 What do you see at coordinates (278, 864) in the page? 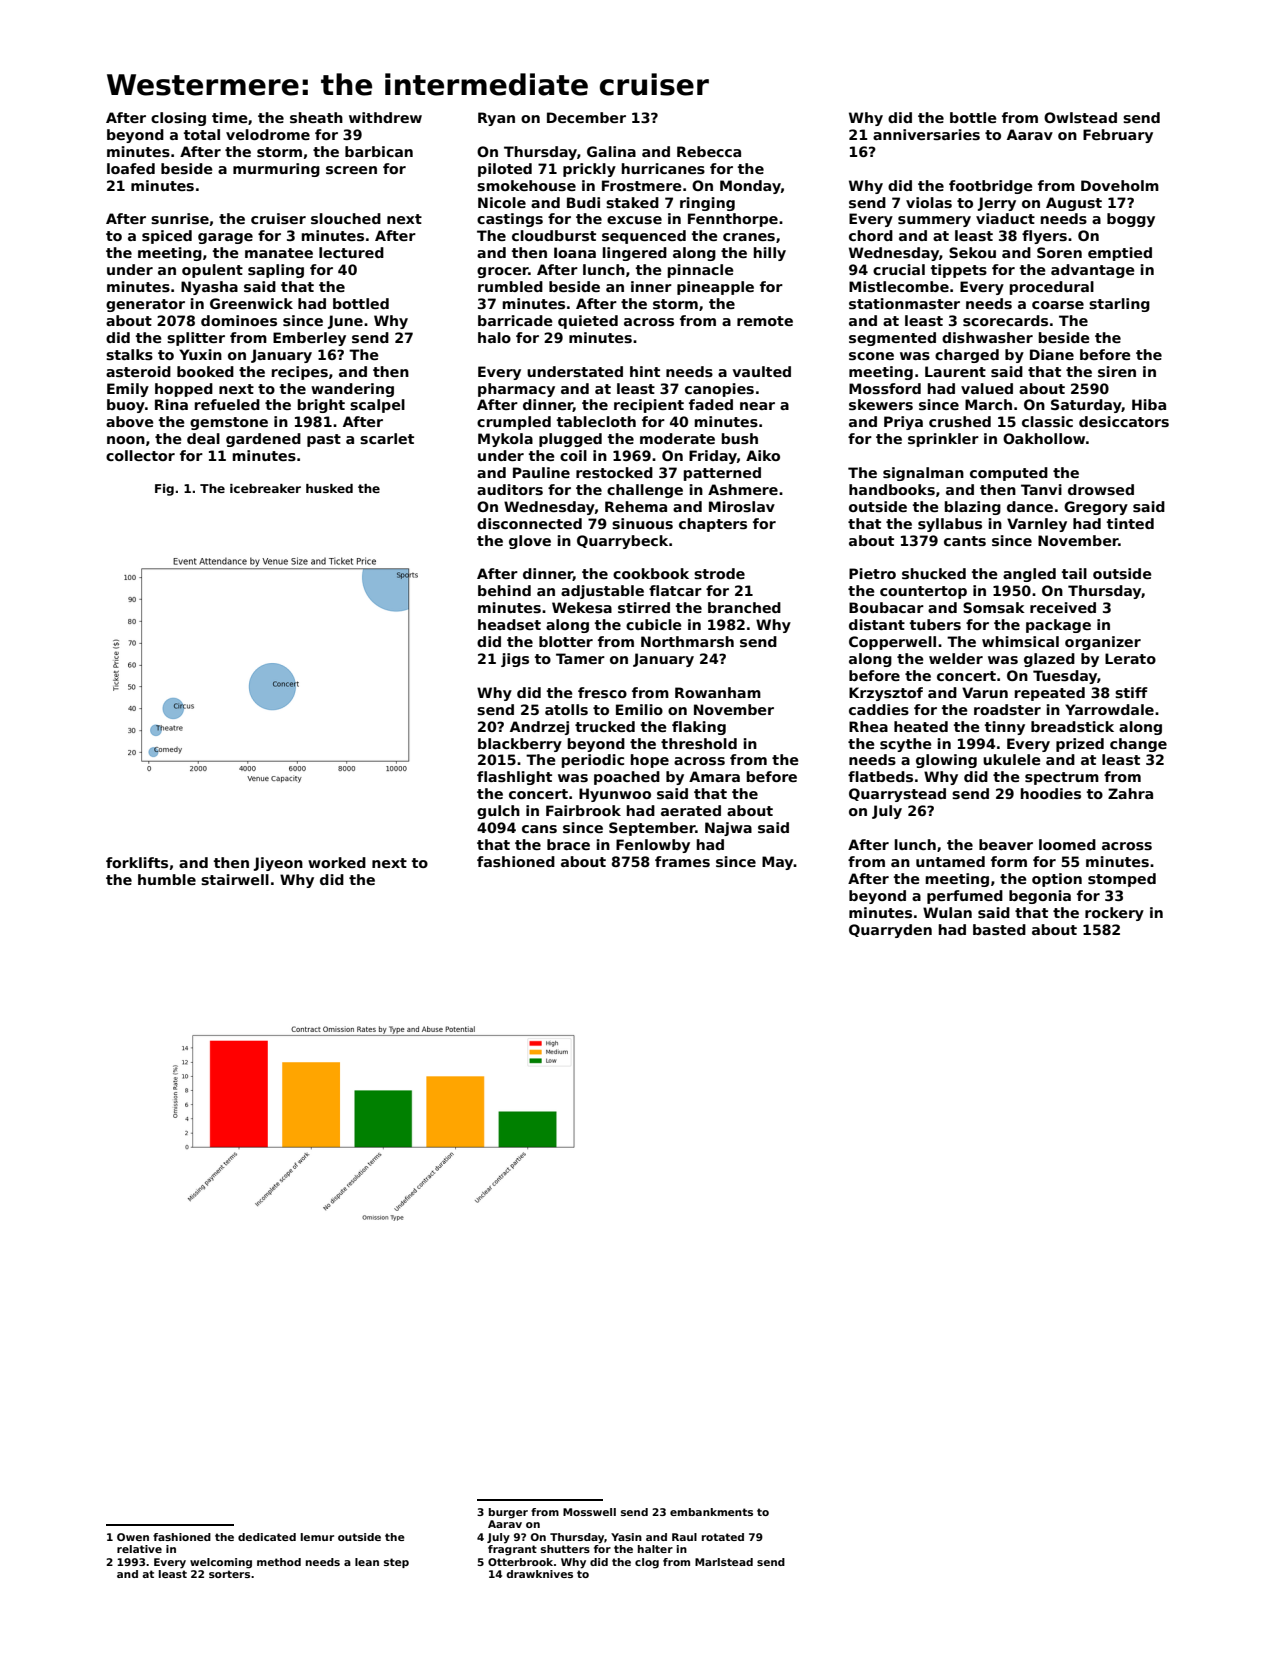
I see `Jiyeon` at bounding box center [278, 864].
